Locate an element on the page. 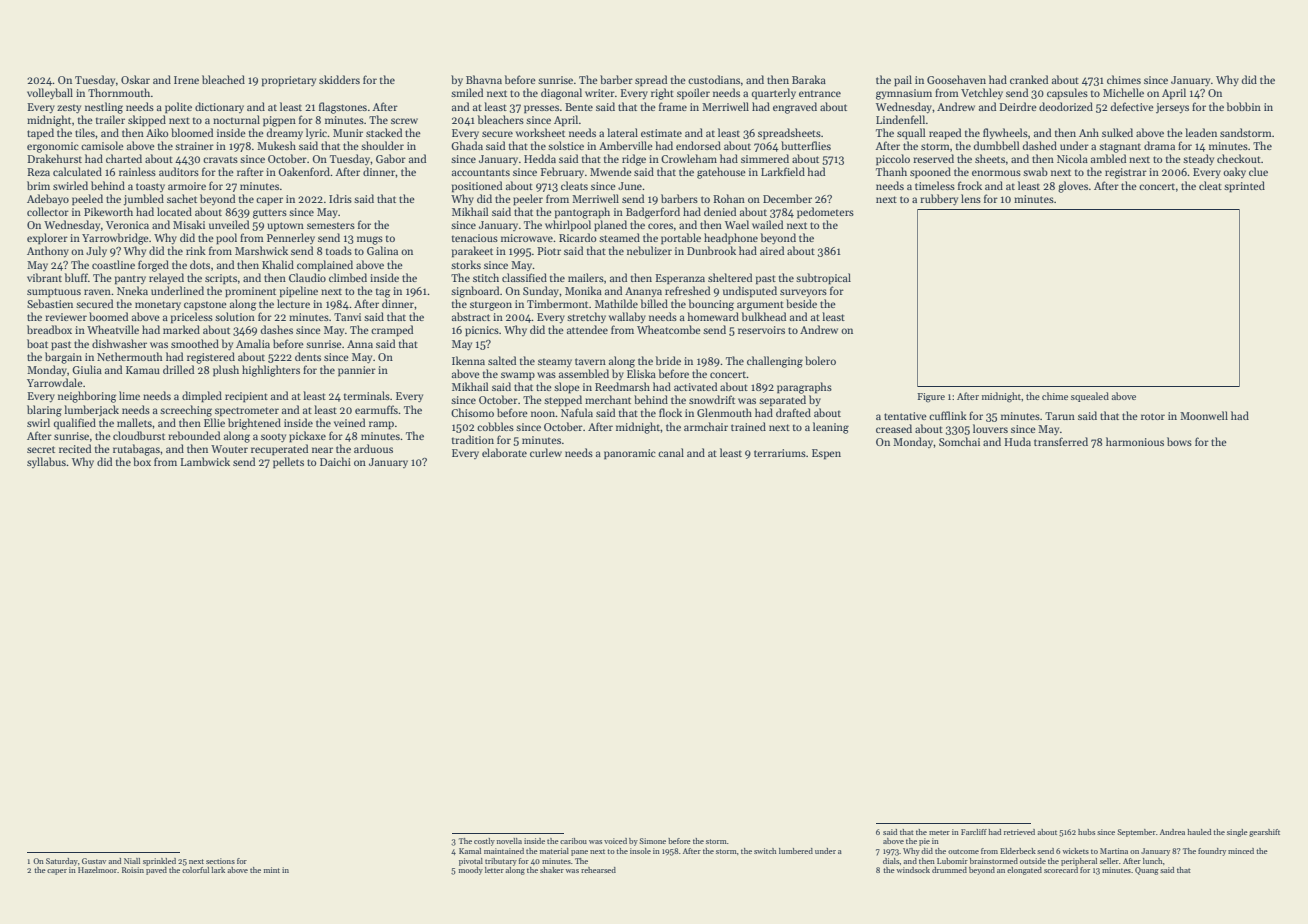  rotor is located at coordinates (1153, 416).
